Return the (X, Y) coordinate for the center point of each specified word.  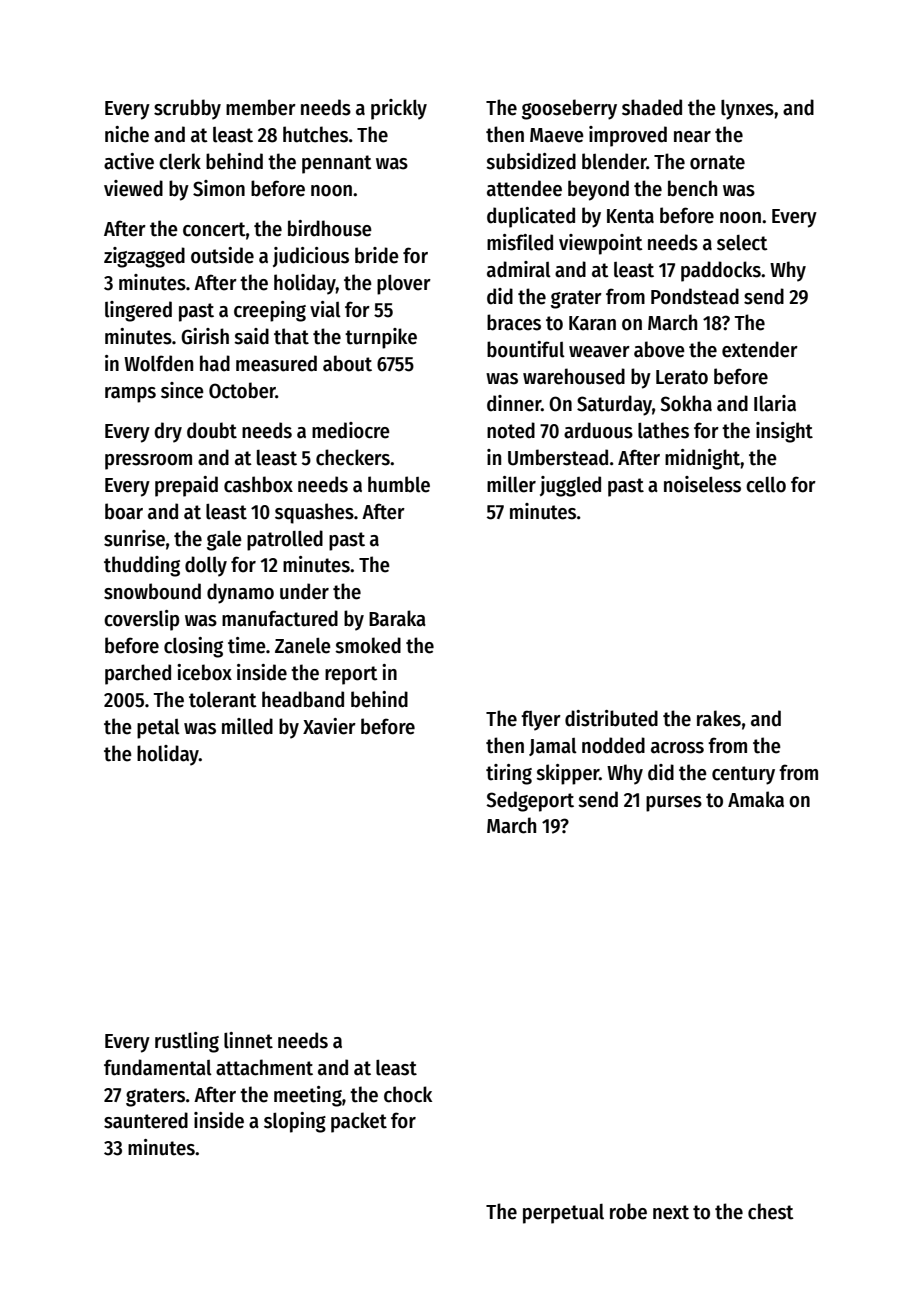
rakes (719, 718)
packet (359, 1122)
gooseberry (569, 109)
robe (628, 1211)
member (261, 107)
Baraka (397, 618)
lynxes (747, 110)
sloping (295, 1122)
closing (193, 647)
